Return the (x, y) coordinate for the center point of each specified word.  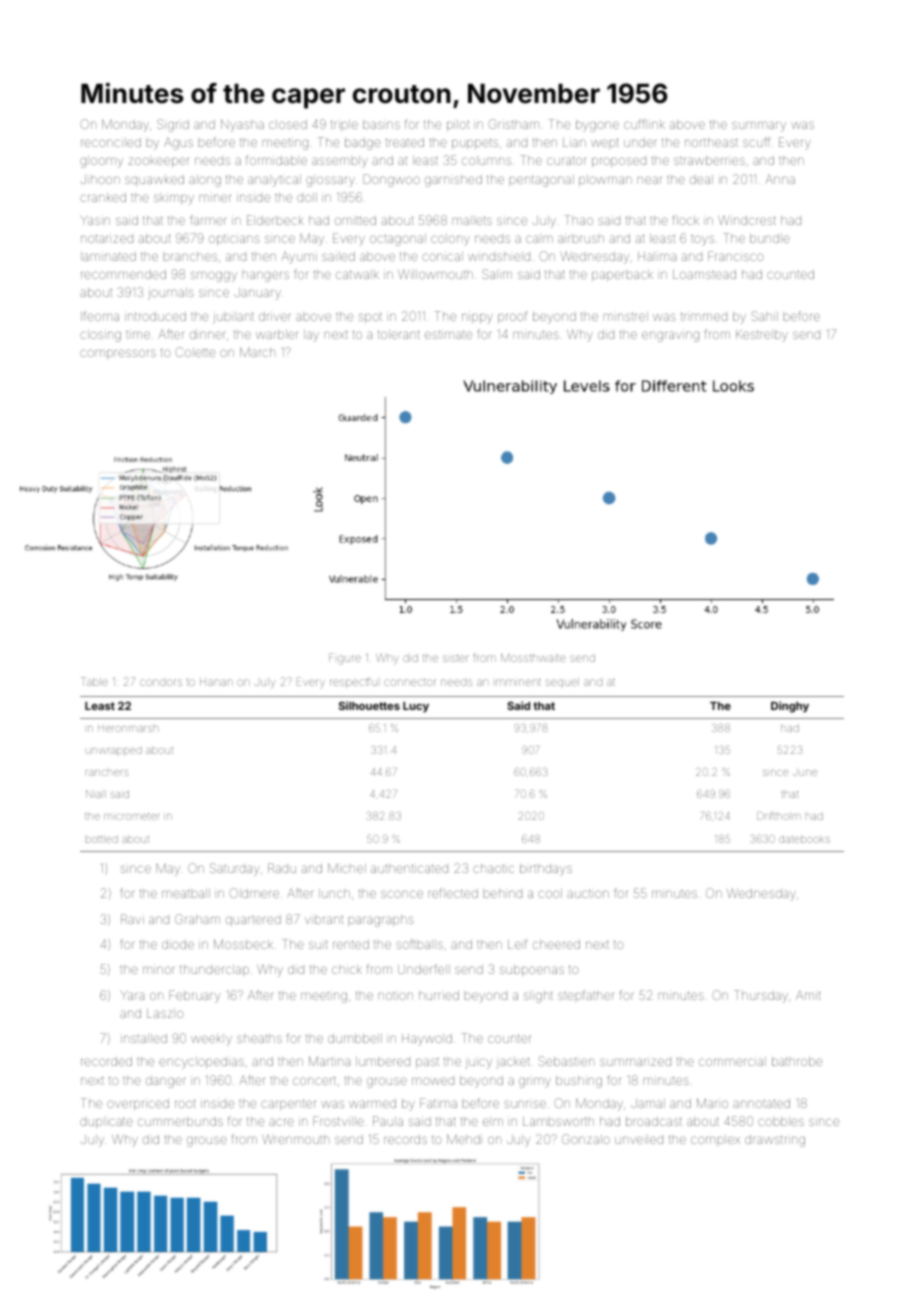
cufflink (644, 124)
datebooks (804, 839)
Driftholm (779, 815)
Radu (282, 868)
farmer (208, 220)
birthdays (546, 870)
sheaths (259, 1038)
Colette (195, 352)
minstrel (626, 316)
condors (161, 682)
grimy (535, 1082)
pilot (458, 125)
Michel (347, 868)
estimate (448, 334)
